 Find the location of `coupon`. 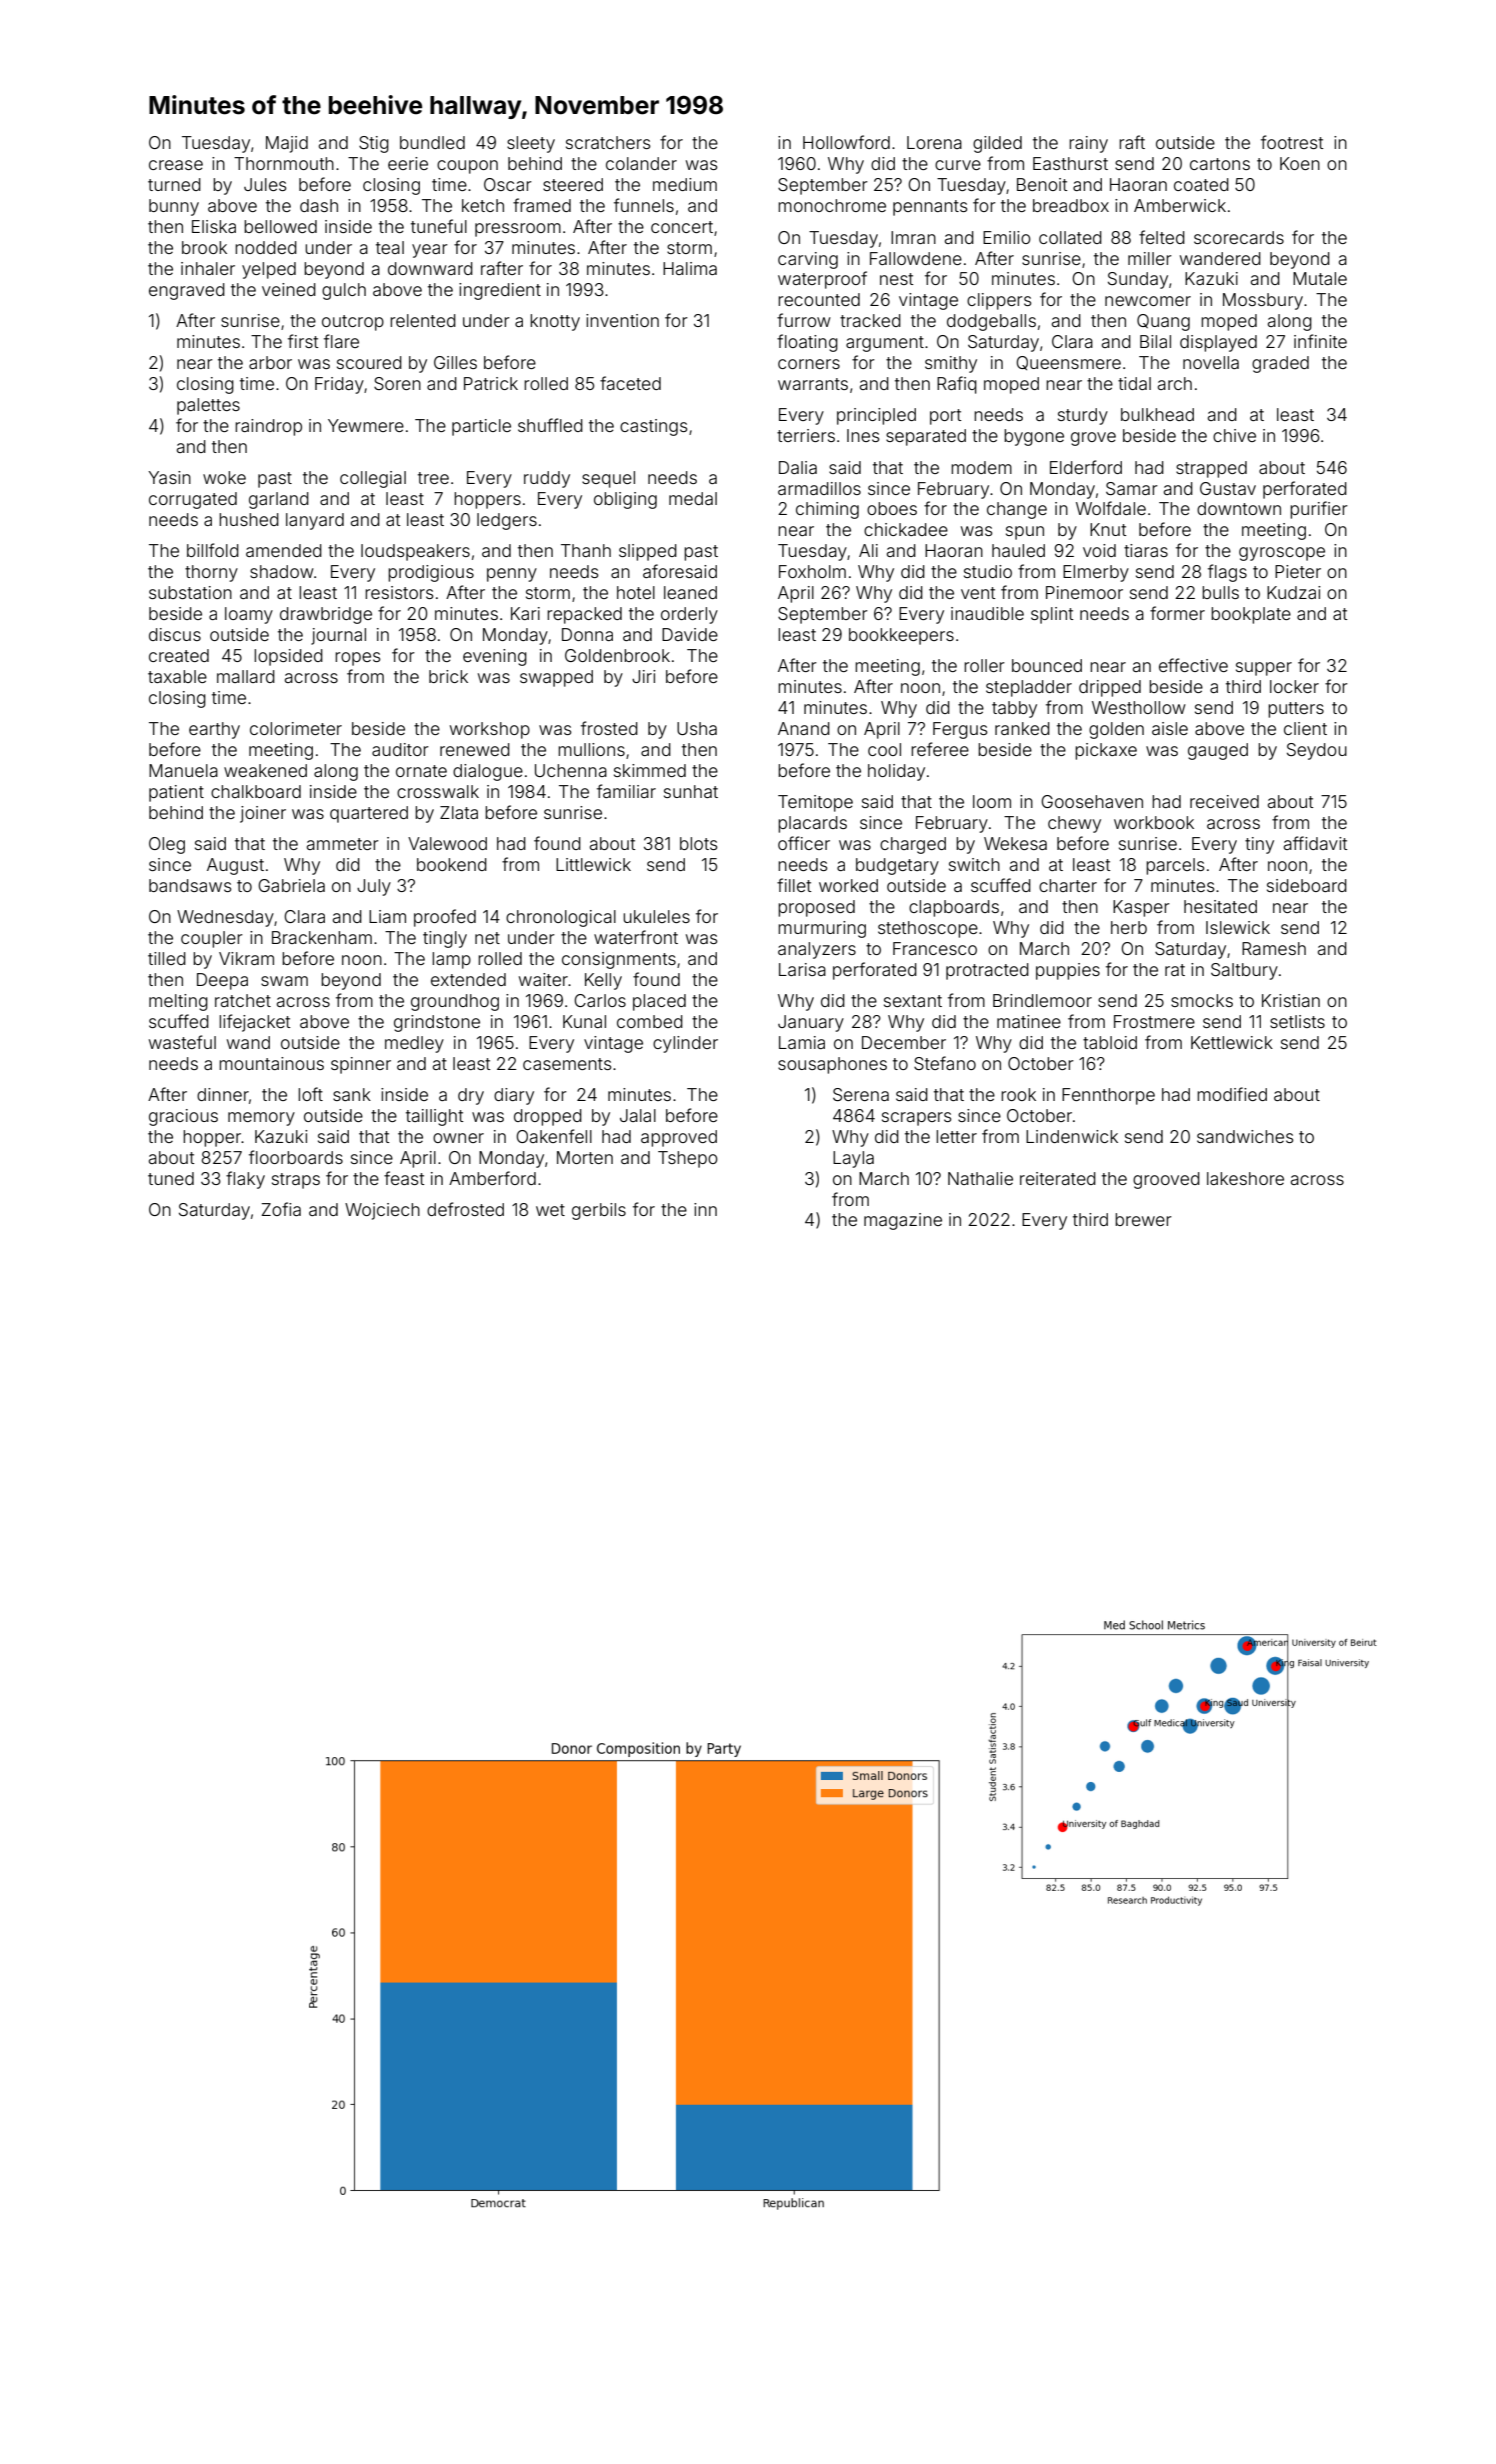

coupon is located at coordinates (467, 167).
